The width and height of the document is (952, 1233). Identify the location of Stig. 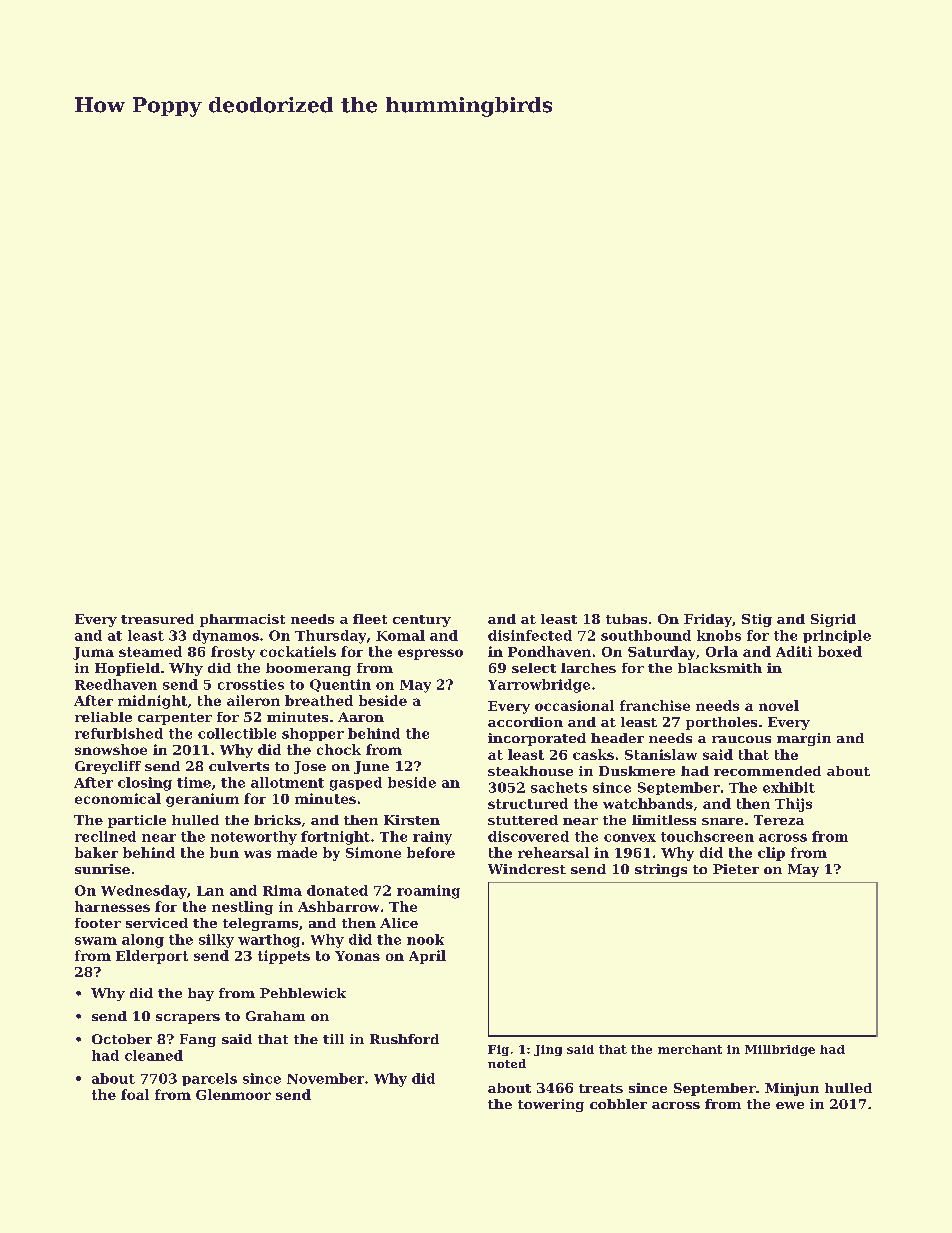
(757, 620).
